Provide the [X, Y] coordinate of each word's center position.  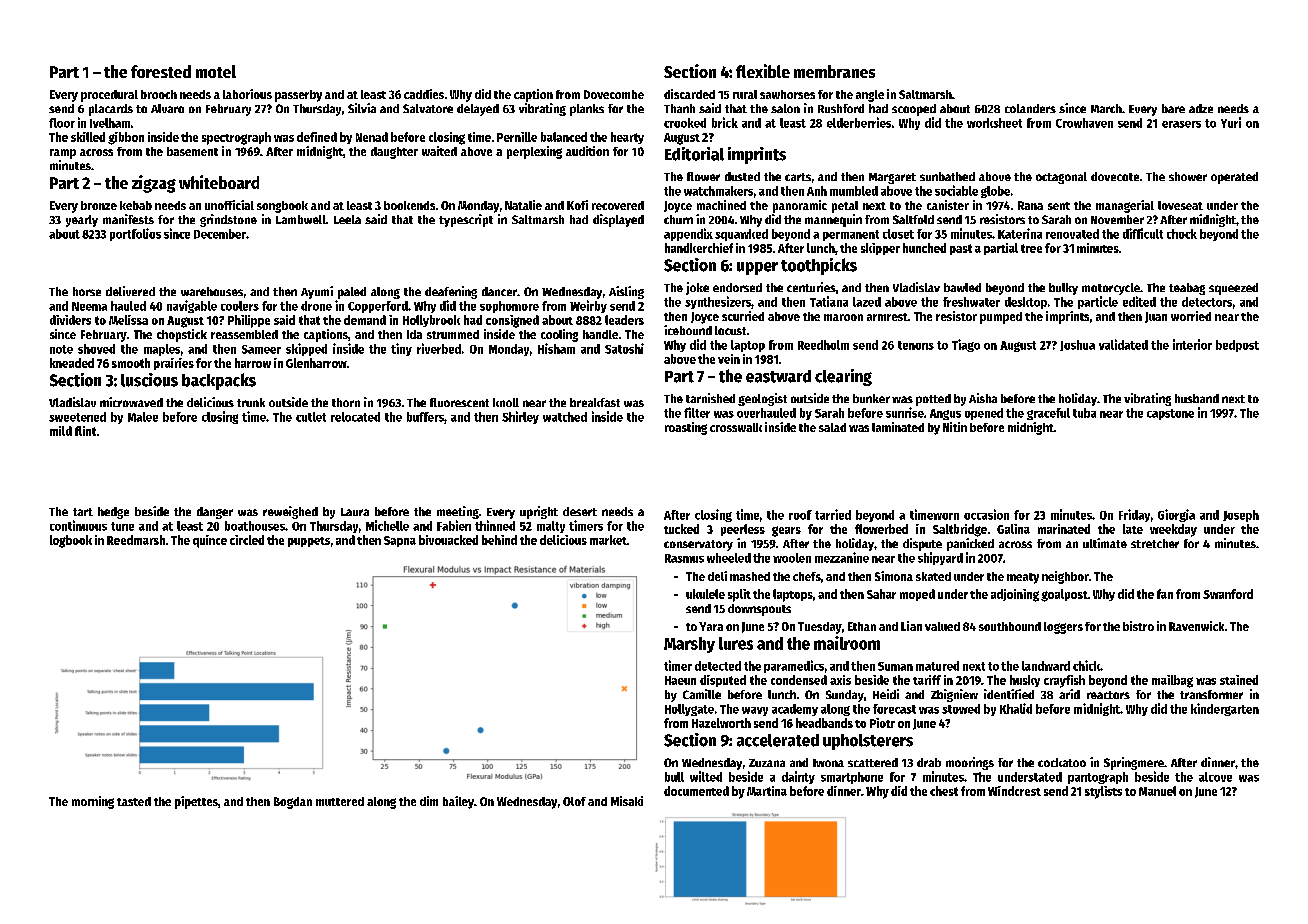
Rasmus [684, 558]
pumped [1001, 318]
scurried [743, 316]
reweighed [290, 512]
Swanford [1228, 594]
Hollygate [689, 710]
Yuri [1231, 122]
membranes [834, 71]
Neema [89, 306]
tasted [134, 801]
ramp [63, 154]
